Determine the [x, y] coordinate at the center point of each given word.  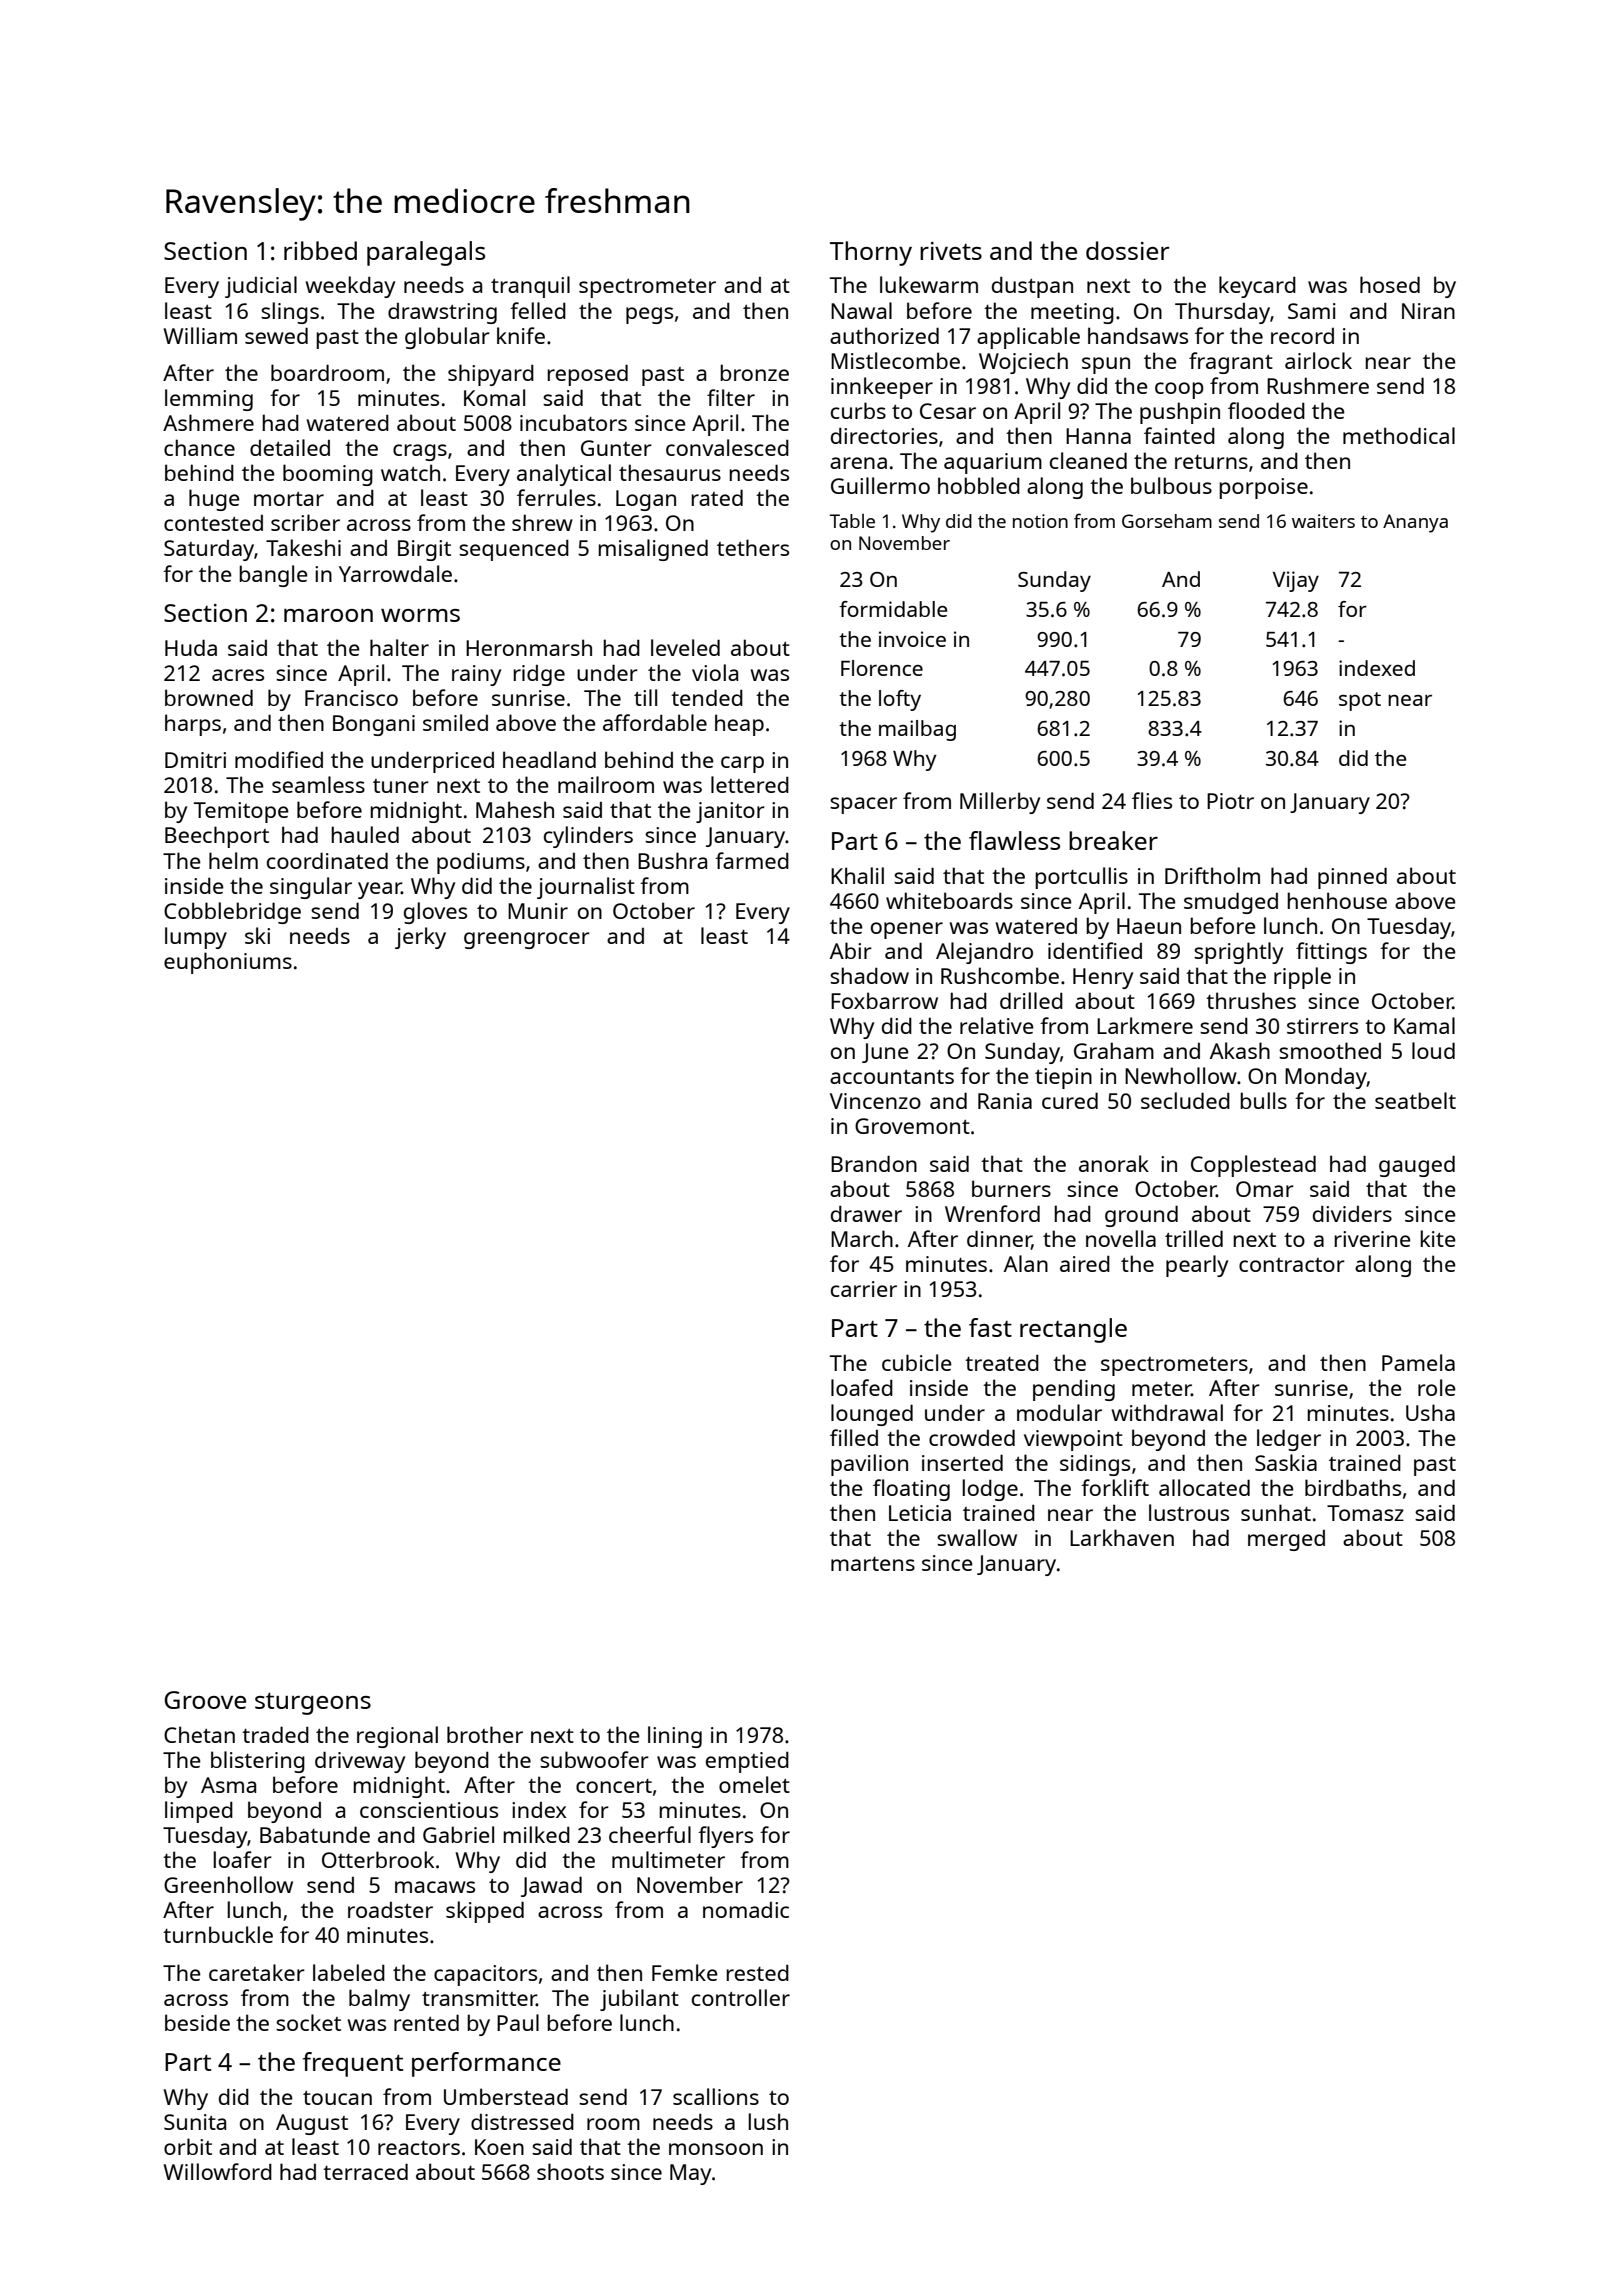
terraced [365, 2171]
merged [1286, 1540]
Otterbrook [378, 1859]
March [862, 1238]
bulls [1263, 1100]
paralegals [426, 253]
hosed [1390, 284]
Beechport [217, 837]
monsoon [716, 2149]
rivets [951, 251]
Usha [1430, 1412]
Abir [851, 950]
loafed [862, 1387]
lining [675, 1737]
